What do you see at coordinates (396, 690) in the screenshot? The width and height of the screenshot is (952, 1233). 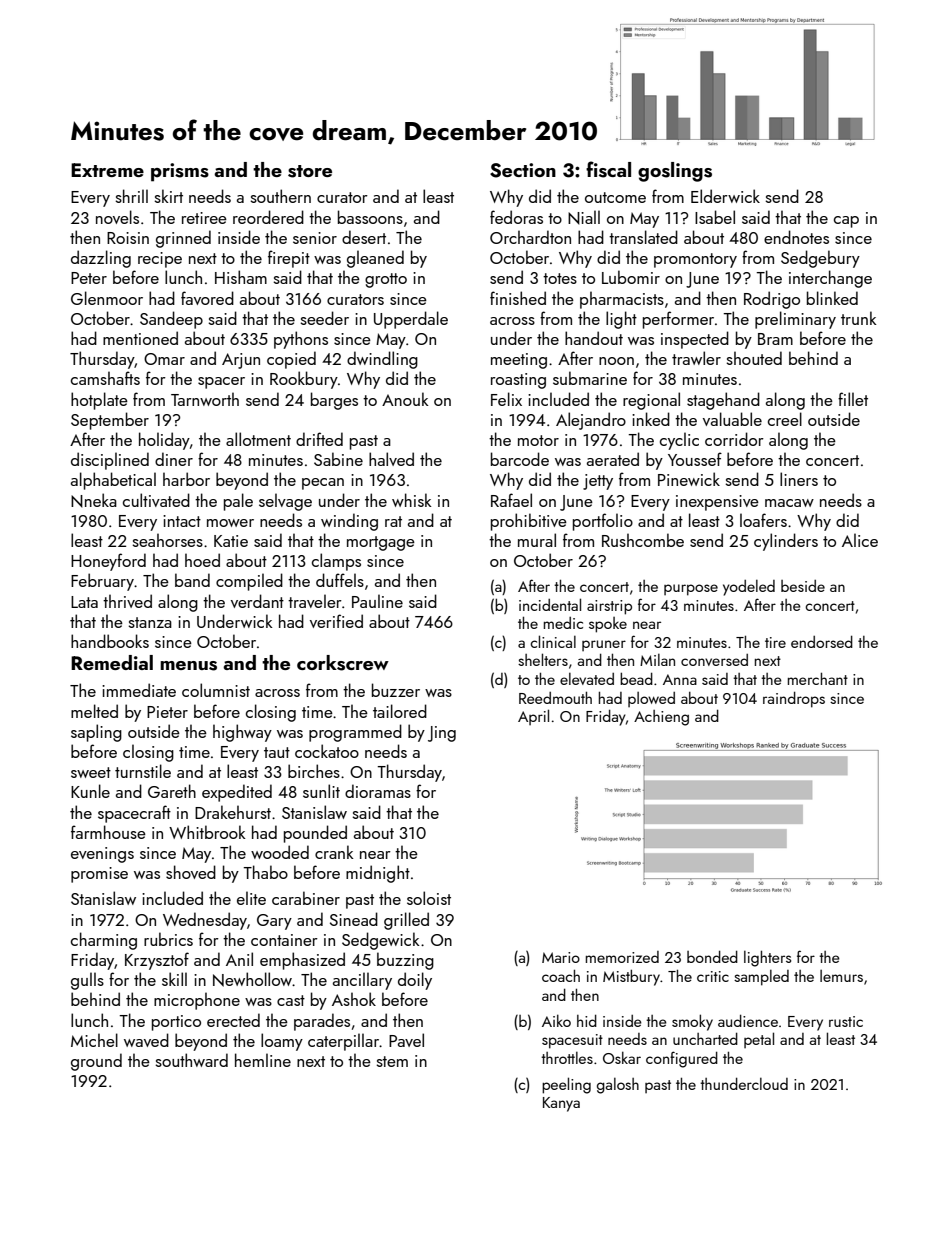 I see `buzzer` at bounding box center [396, 690].
